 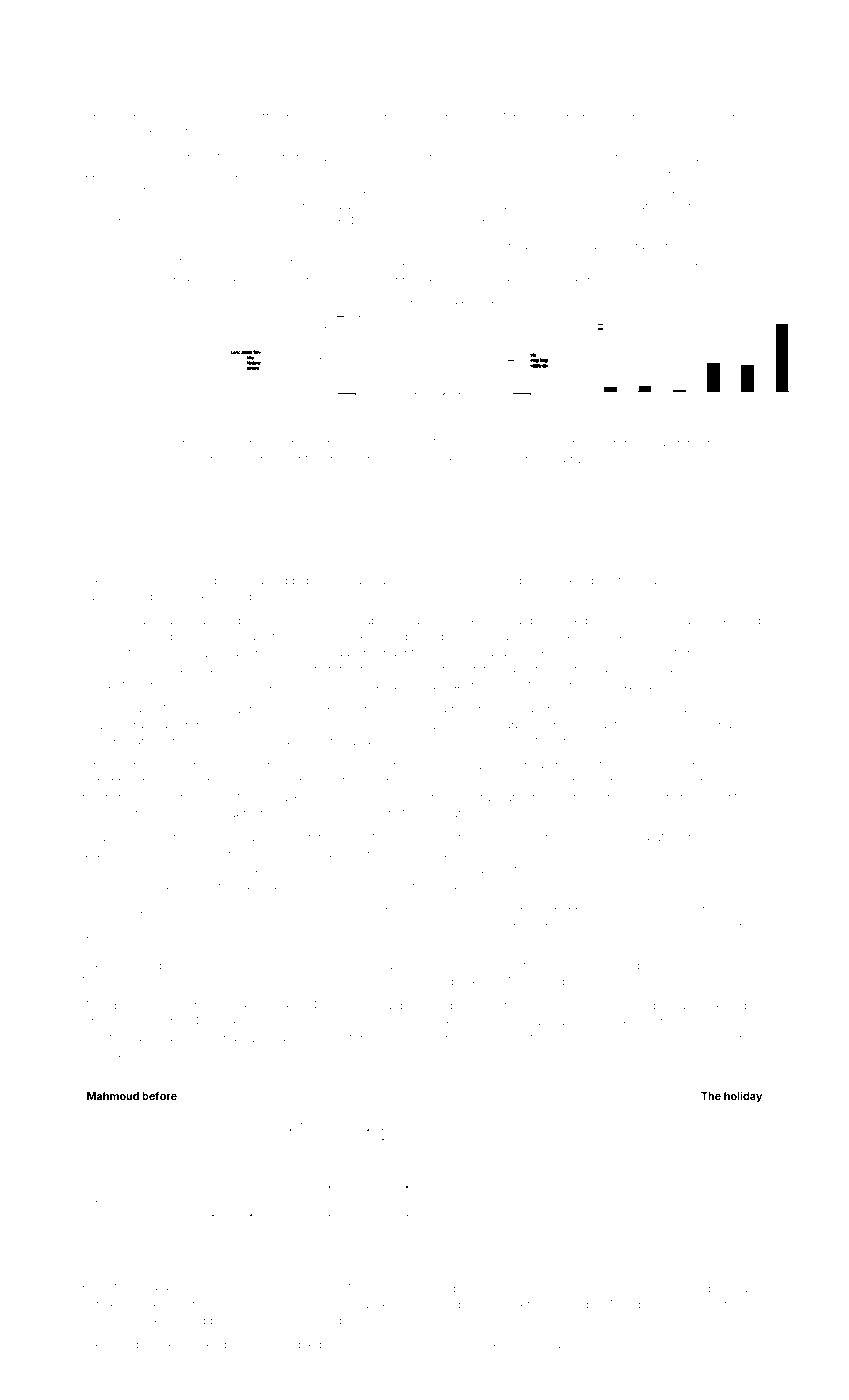 I want to click on alarm, so click(x=544, y=838).
